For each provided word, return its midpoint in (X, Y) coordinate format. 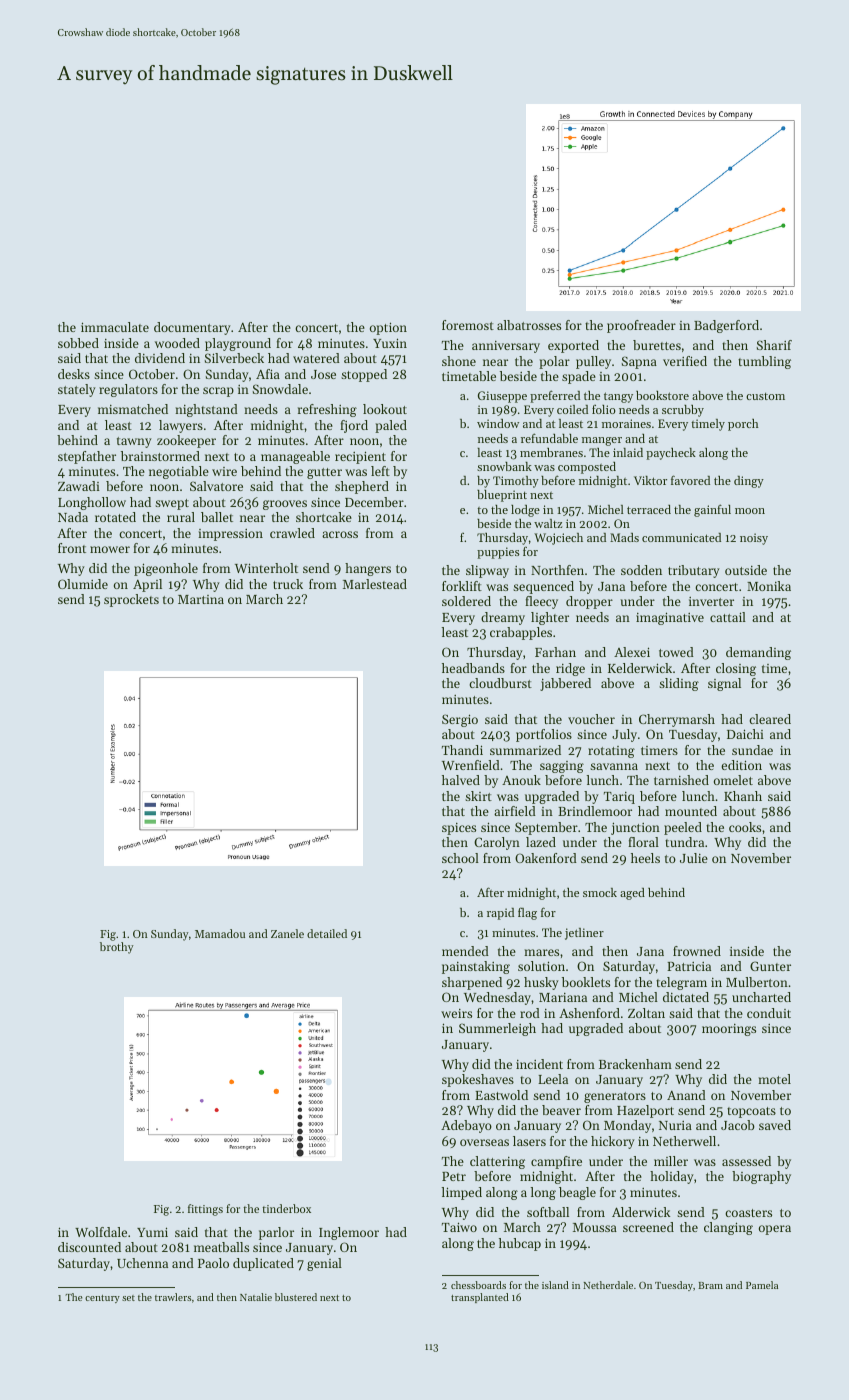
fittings (205, 1210)
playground (238, 344)
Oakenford (546, 858)
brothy (117, 948)
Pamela (762, 1285)
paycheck (671, 454)
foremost (468, 325)
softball (548, 1212)
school (460, 858)
